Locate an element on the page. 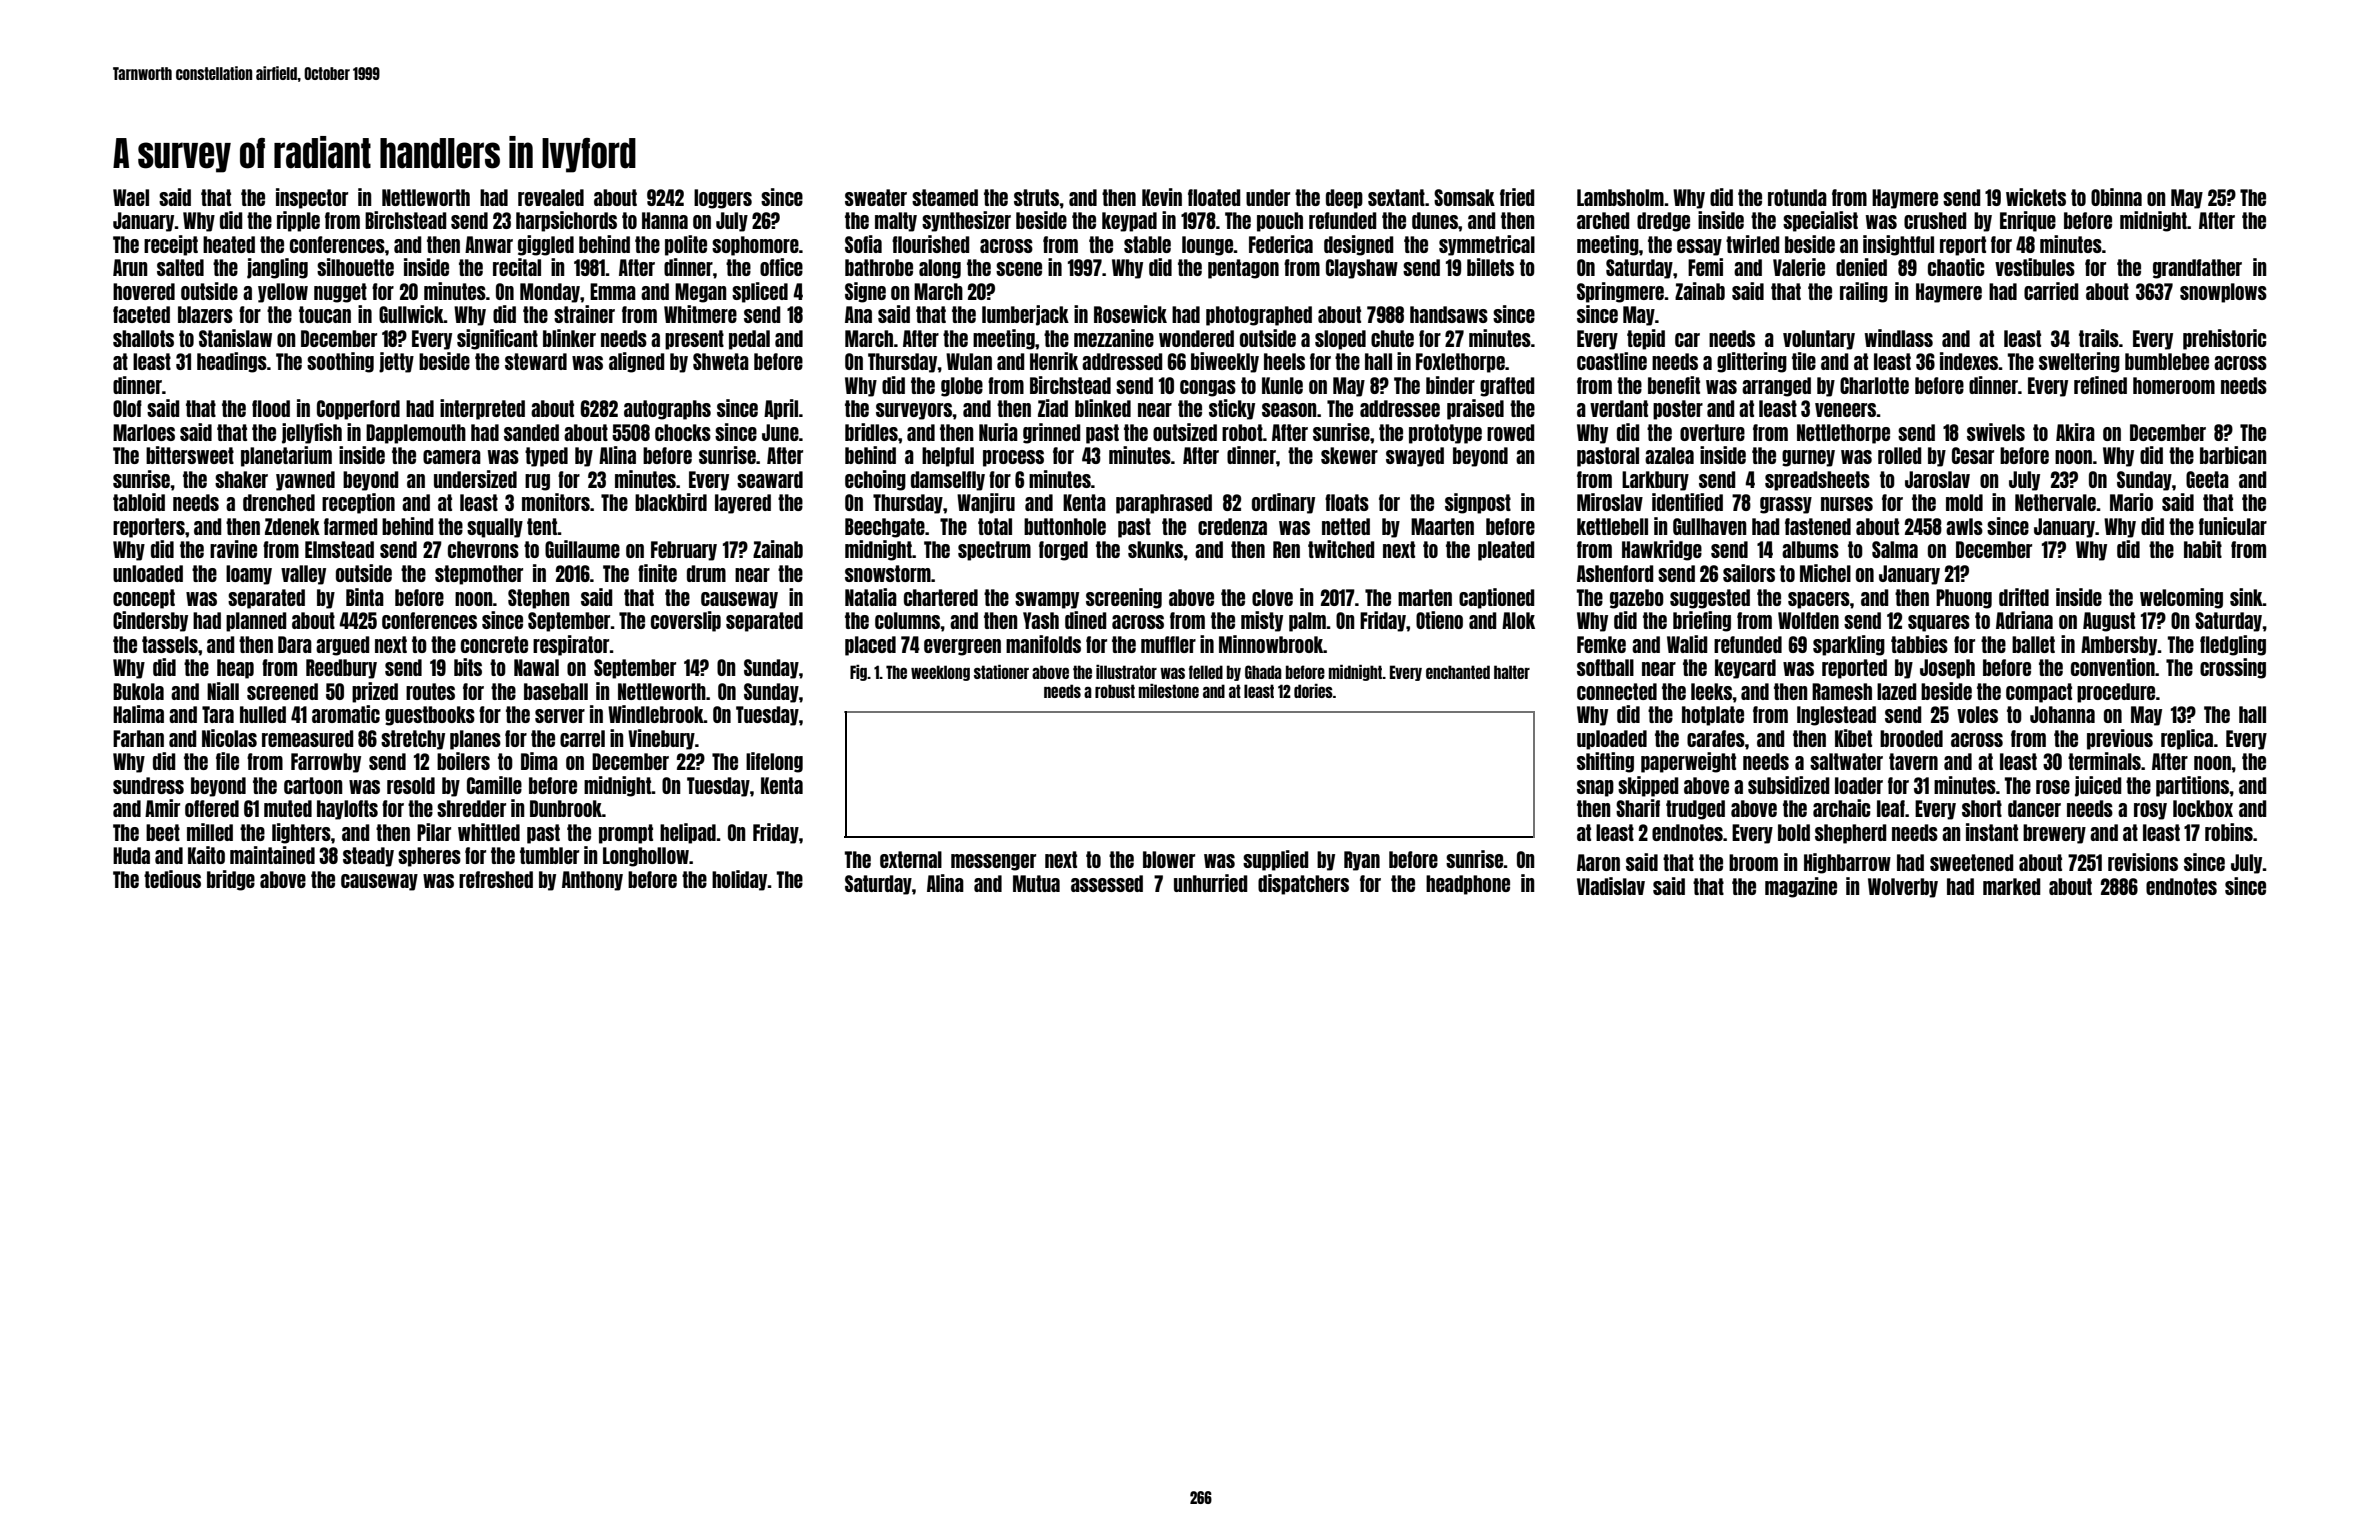 Image resolution: width=2380 pixels, height=1540 pixels. echoing is located at coordinates (875, 480).
